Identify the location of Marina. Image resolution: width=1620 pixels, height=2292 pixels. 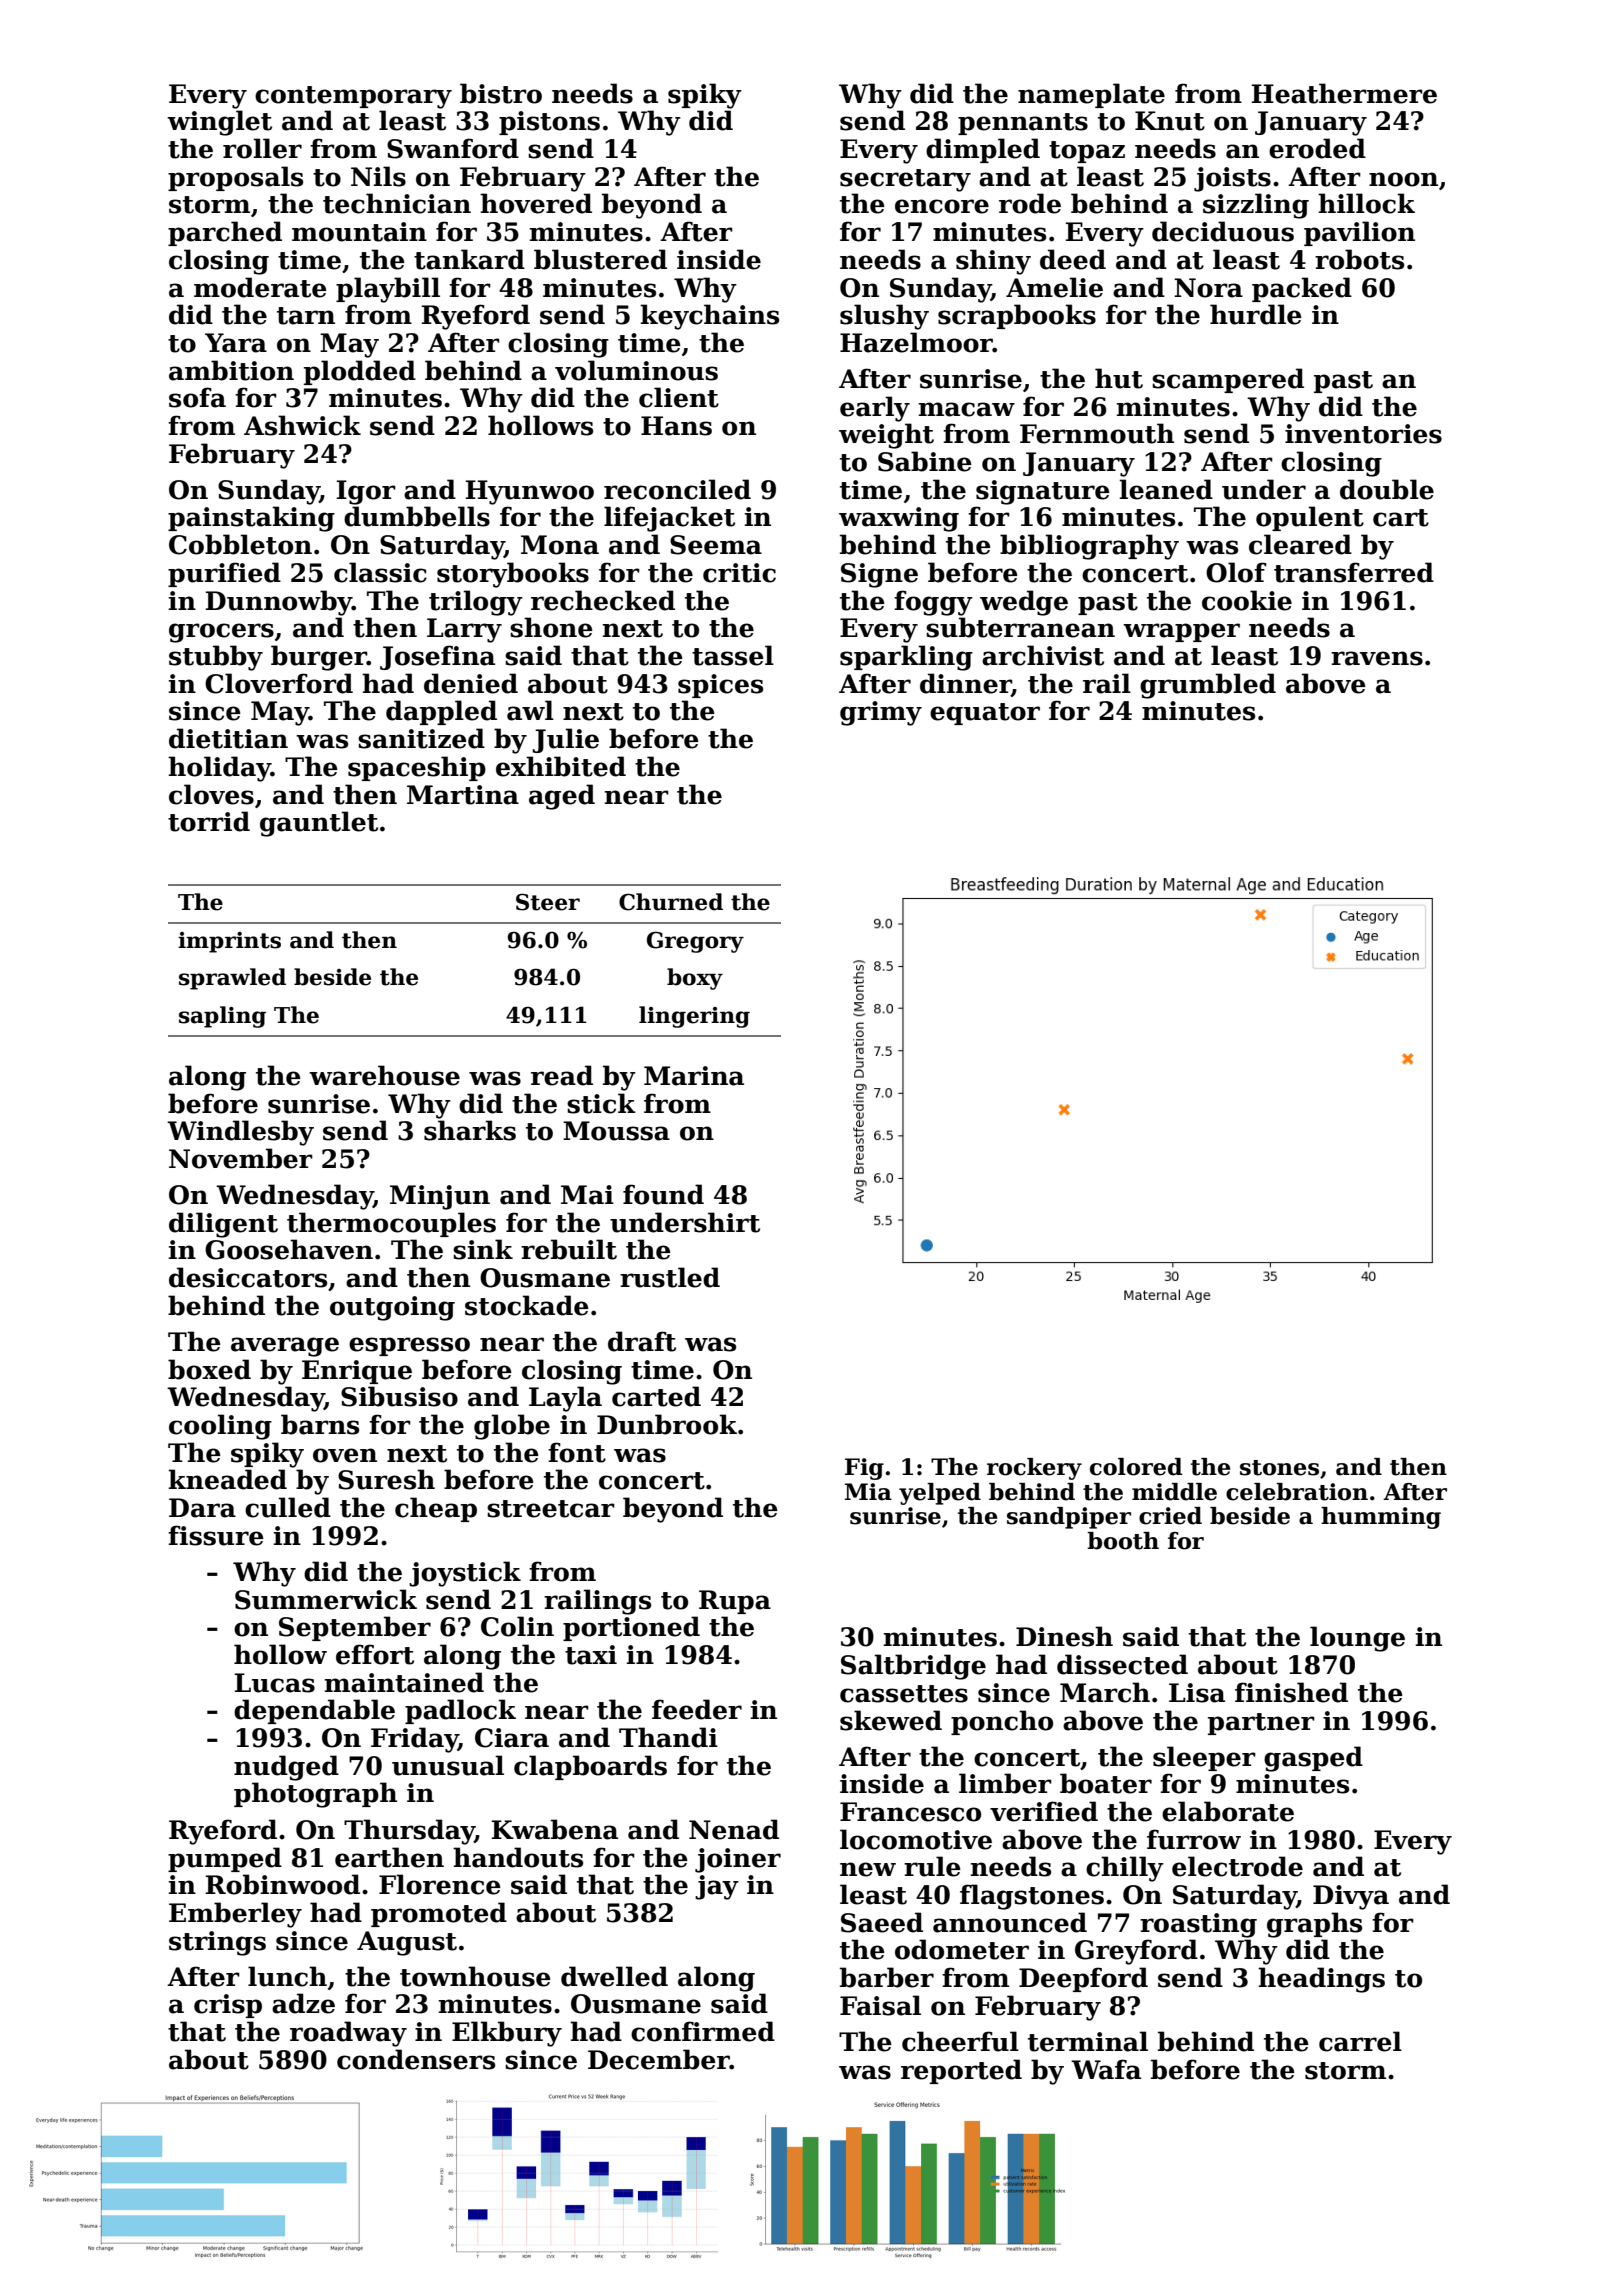
(694, 1076).
